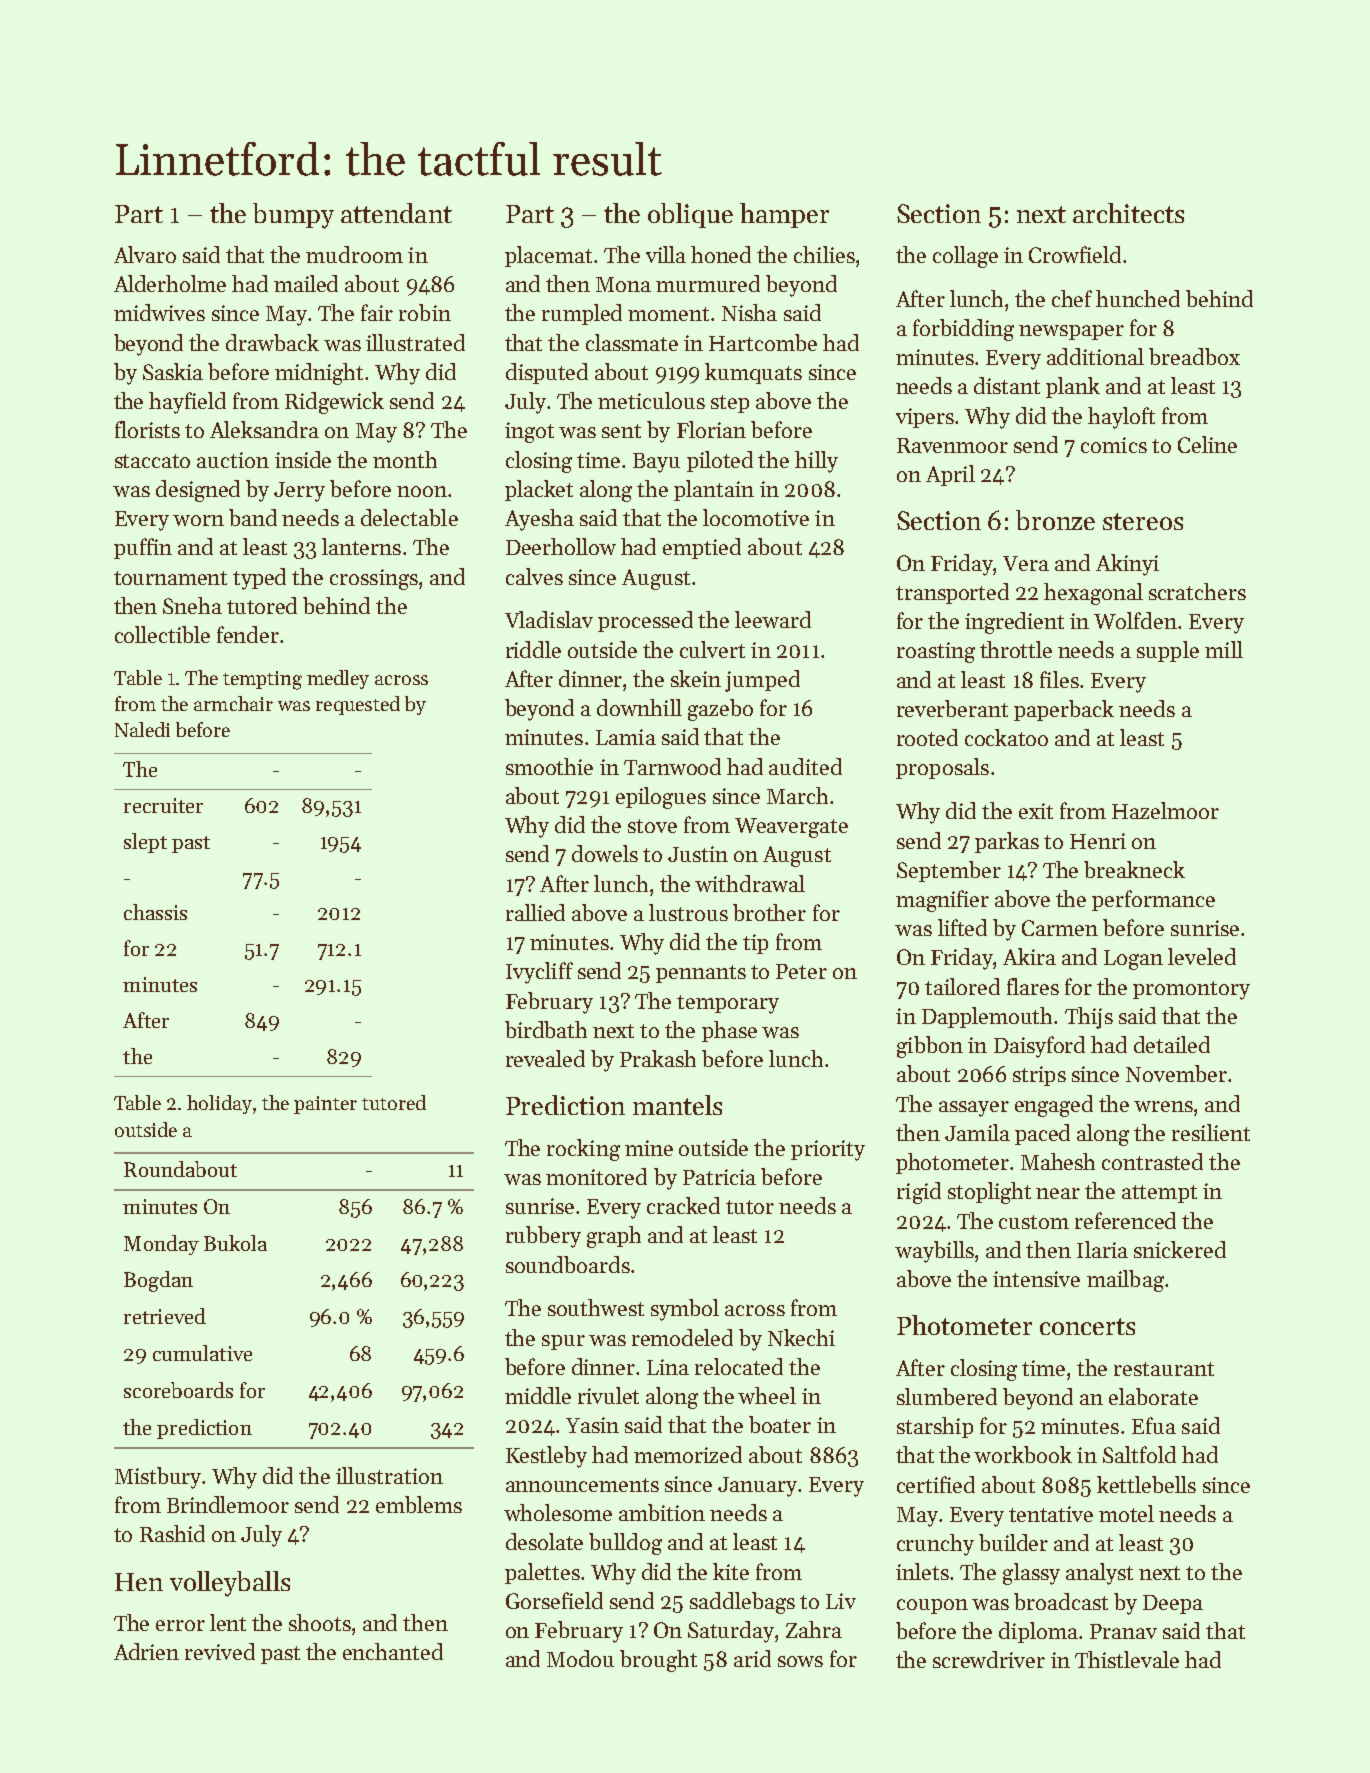  I want to click on Akinyi, so click(1127, 565).
